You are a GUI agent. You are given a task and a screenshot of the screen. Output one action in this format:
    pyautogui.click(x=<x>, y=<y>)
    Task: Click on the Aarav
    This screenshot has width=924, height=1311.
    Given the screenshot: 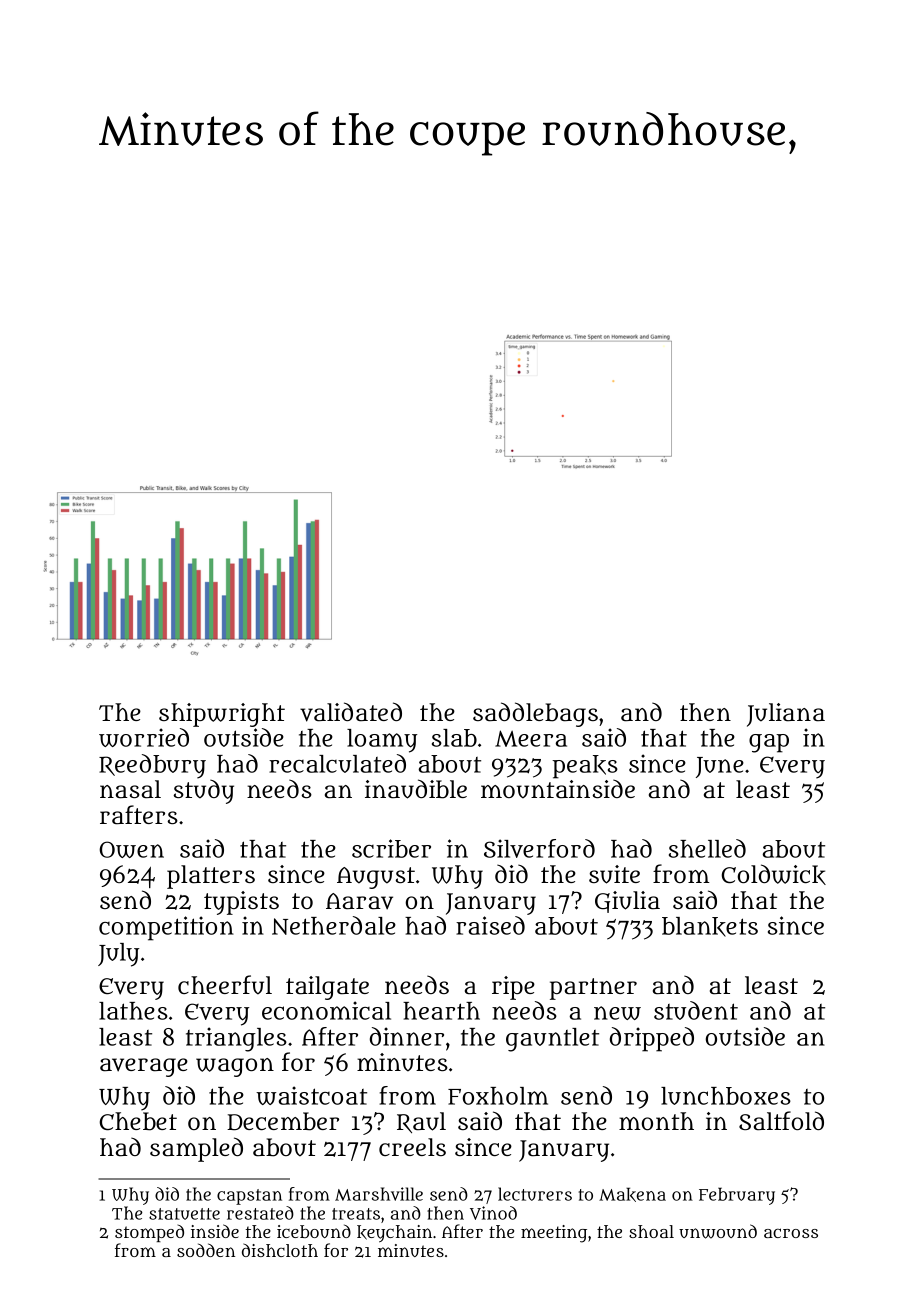 What is the action you would take?
    pyautogui.click(x=359, y=901)
